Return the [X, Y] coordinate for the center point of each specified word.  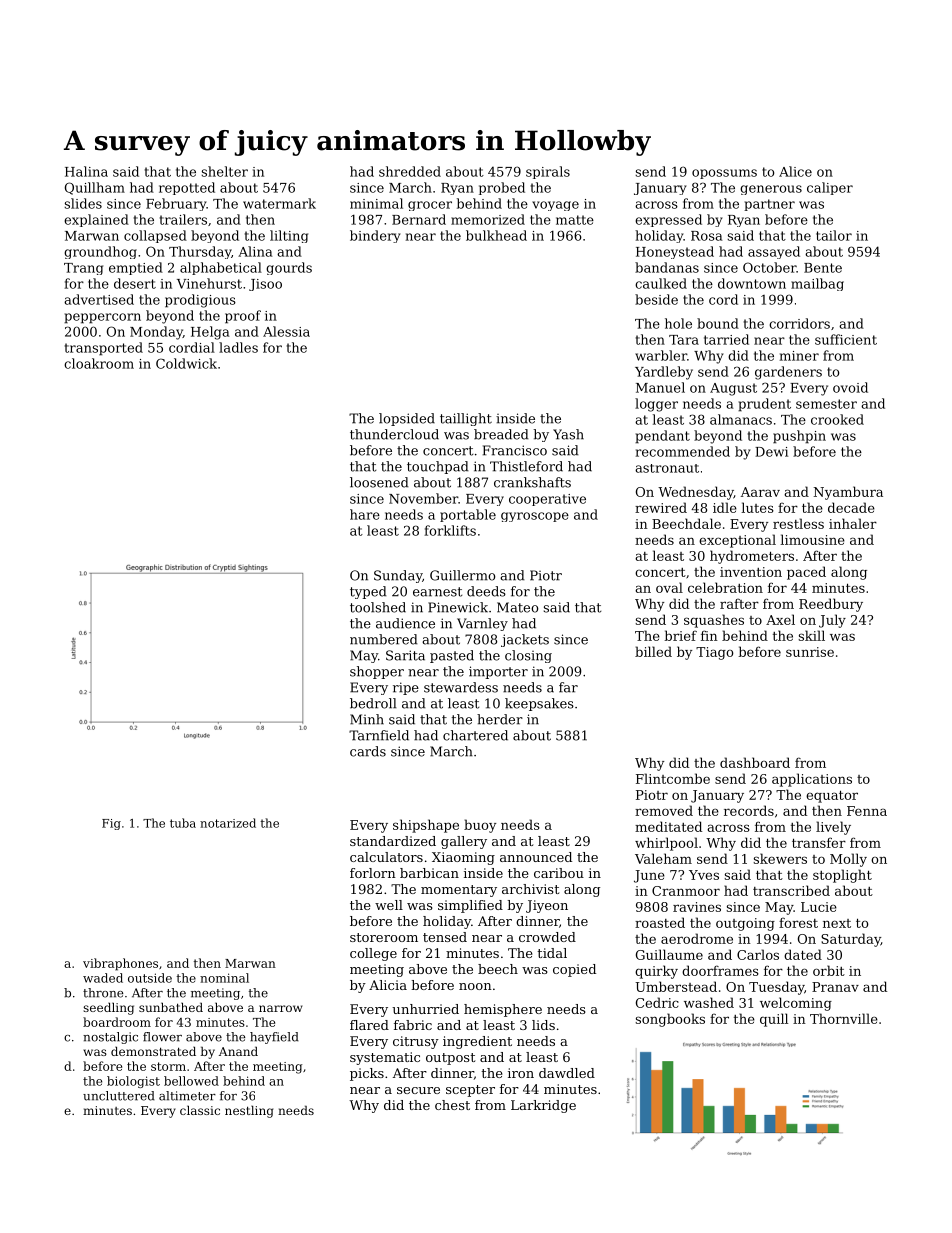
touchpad [438, 467]
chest [452, 1105]
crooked [837, 419]
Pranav [835, 987]
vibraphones [120, 964]
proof [243, 317]
